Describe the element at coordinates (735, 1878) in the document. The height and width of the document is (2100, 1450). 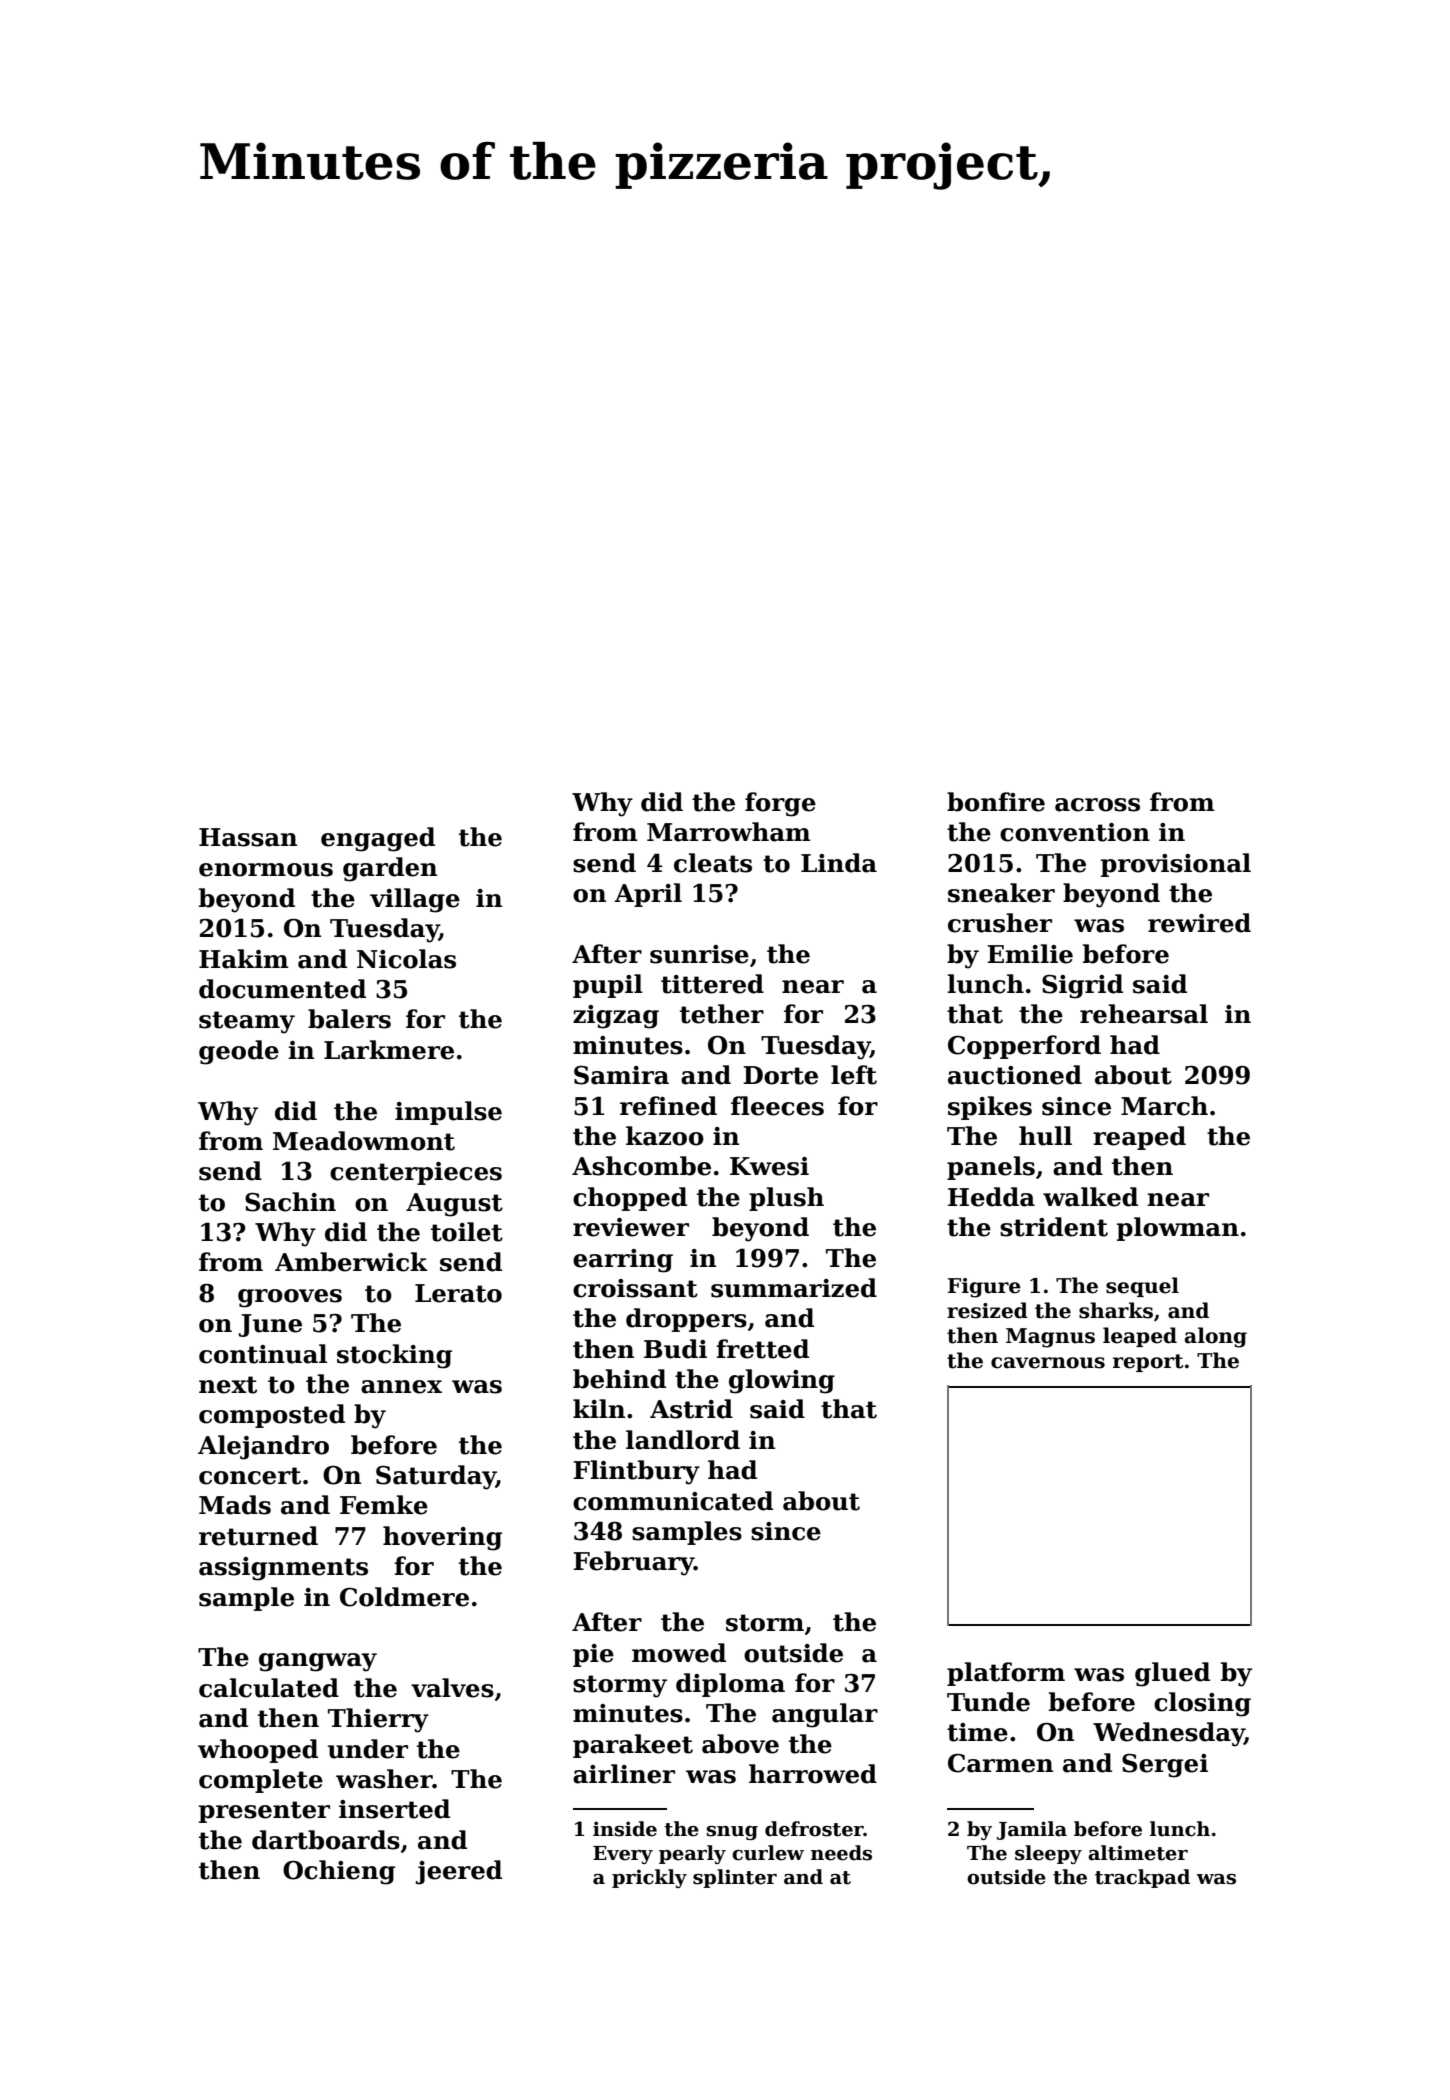
I see `splinter` at that location.
